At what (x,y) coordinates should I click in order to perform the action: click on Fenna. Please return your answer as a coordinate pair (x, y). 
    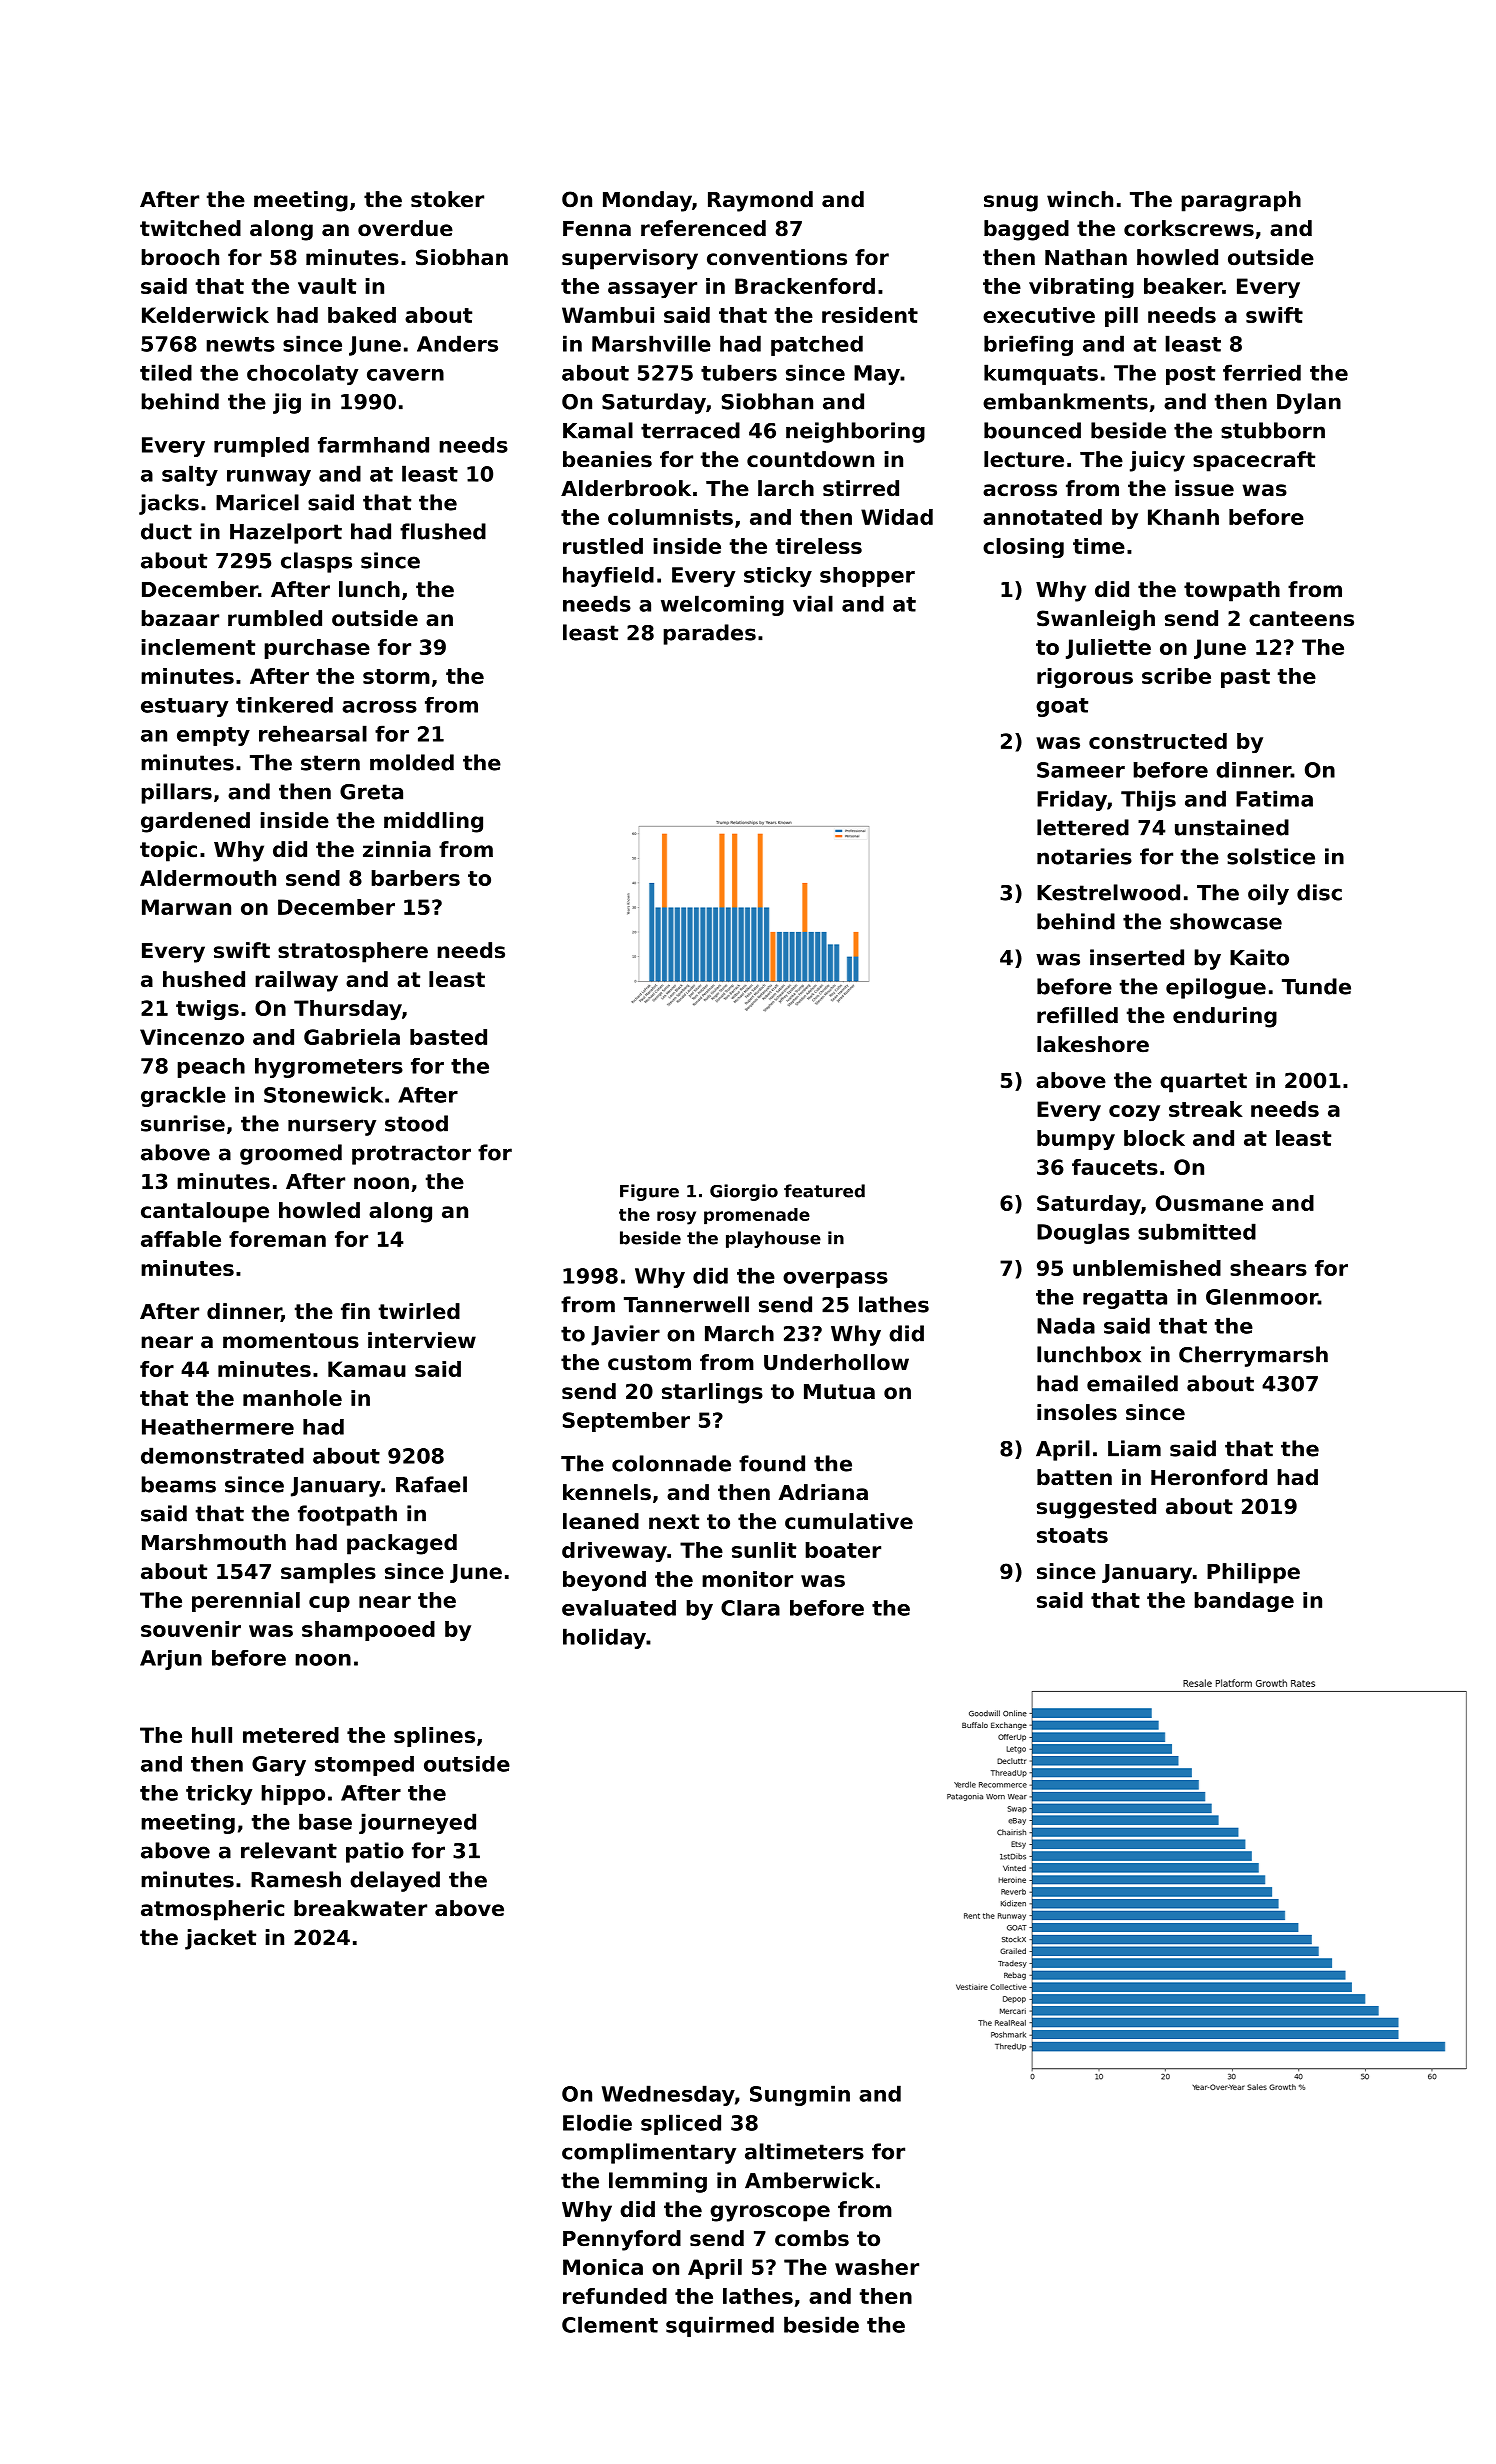
    Looking at the image, I should click on (597, 229).
